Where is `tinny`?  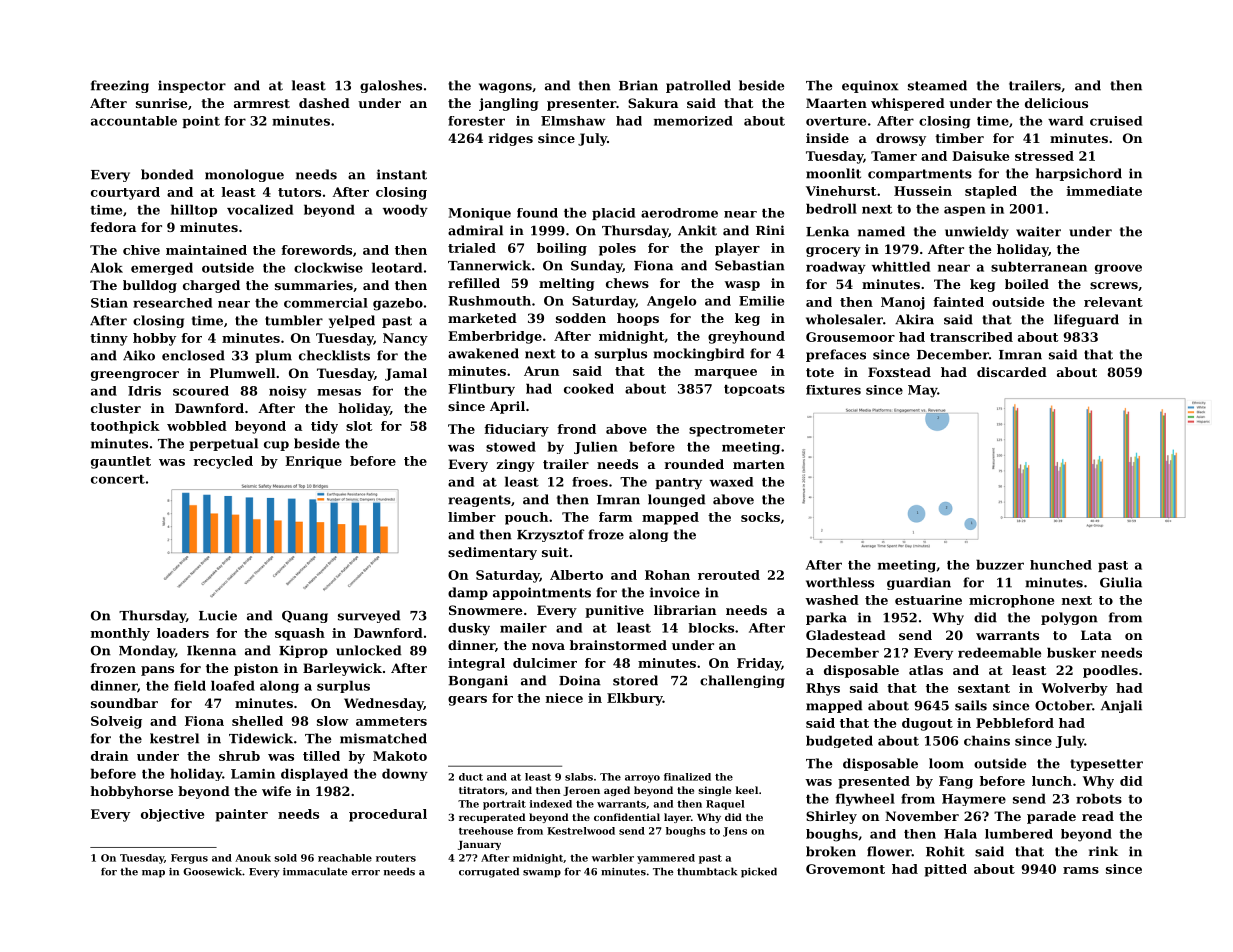
tinny is located at coordinates (109, 339).
